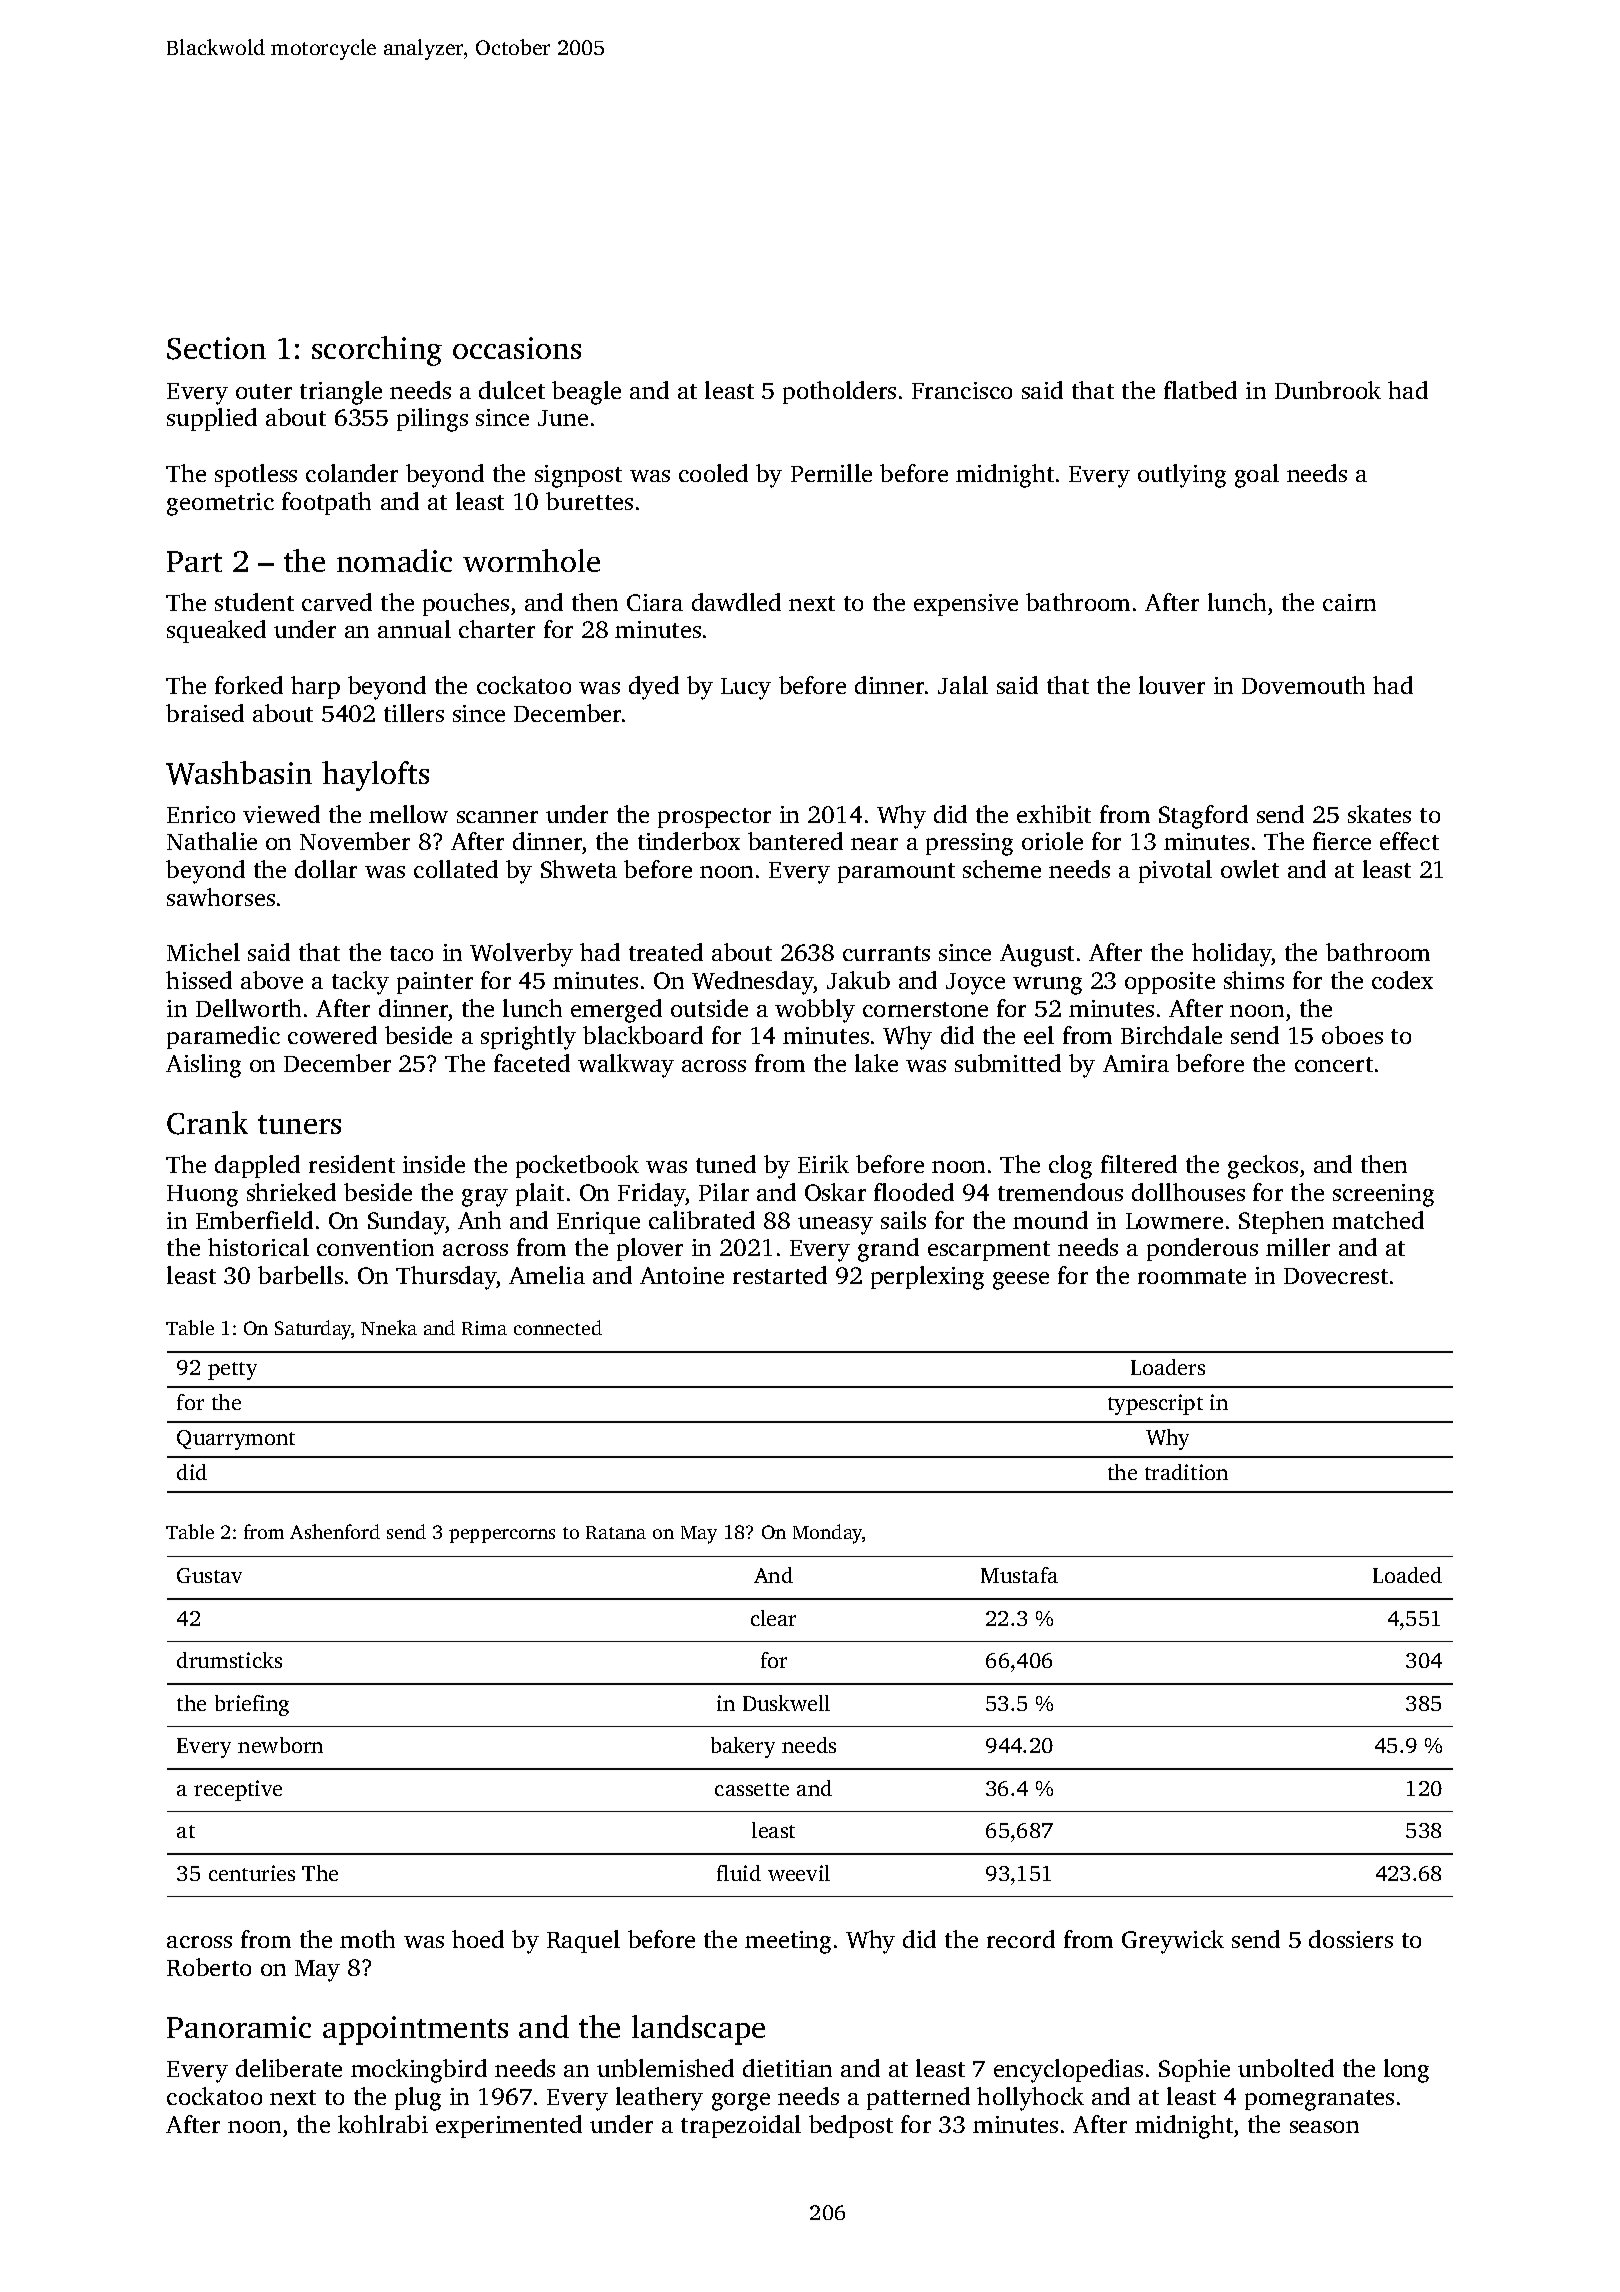  Describe the element at coordinates (383, 2124) in the screenshot. I see `kohlrabi` at that location.
